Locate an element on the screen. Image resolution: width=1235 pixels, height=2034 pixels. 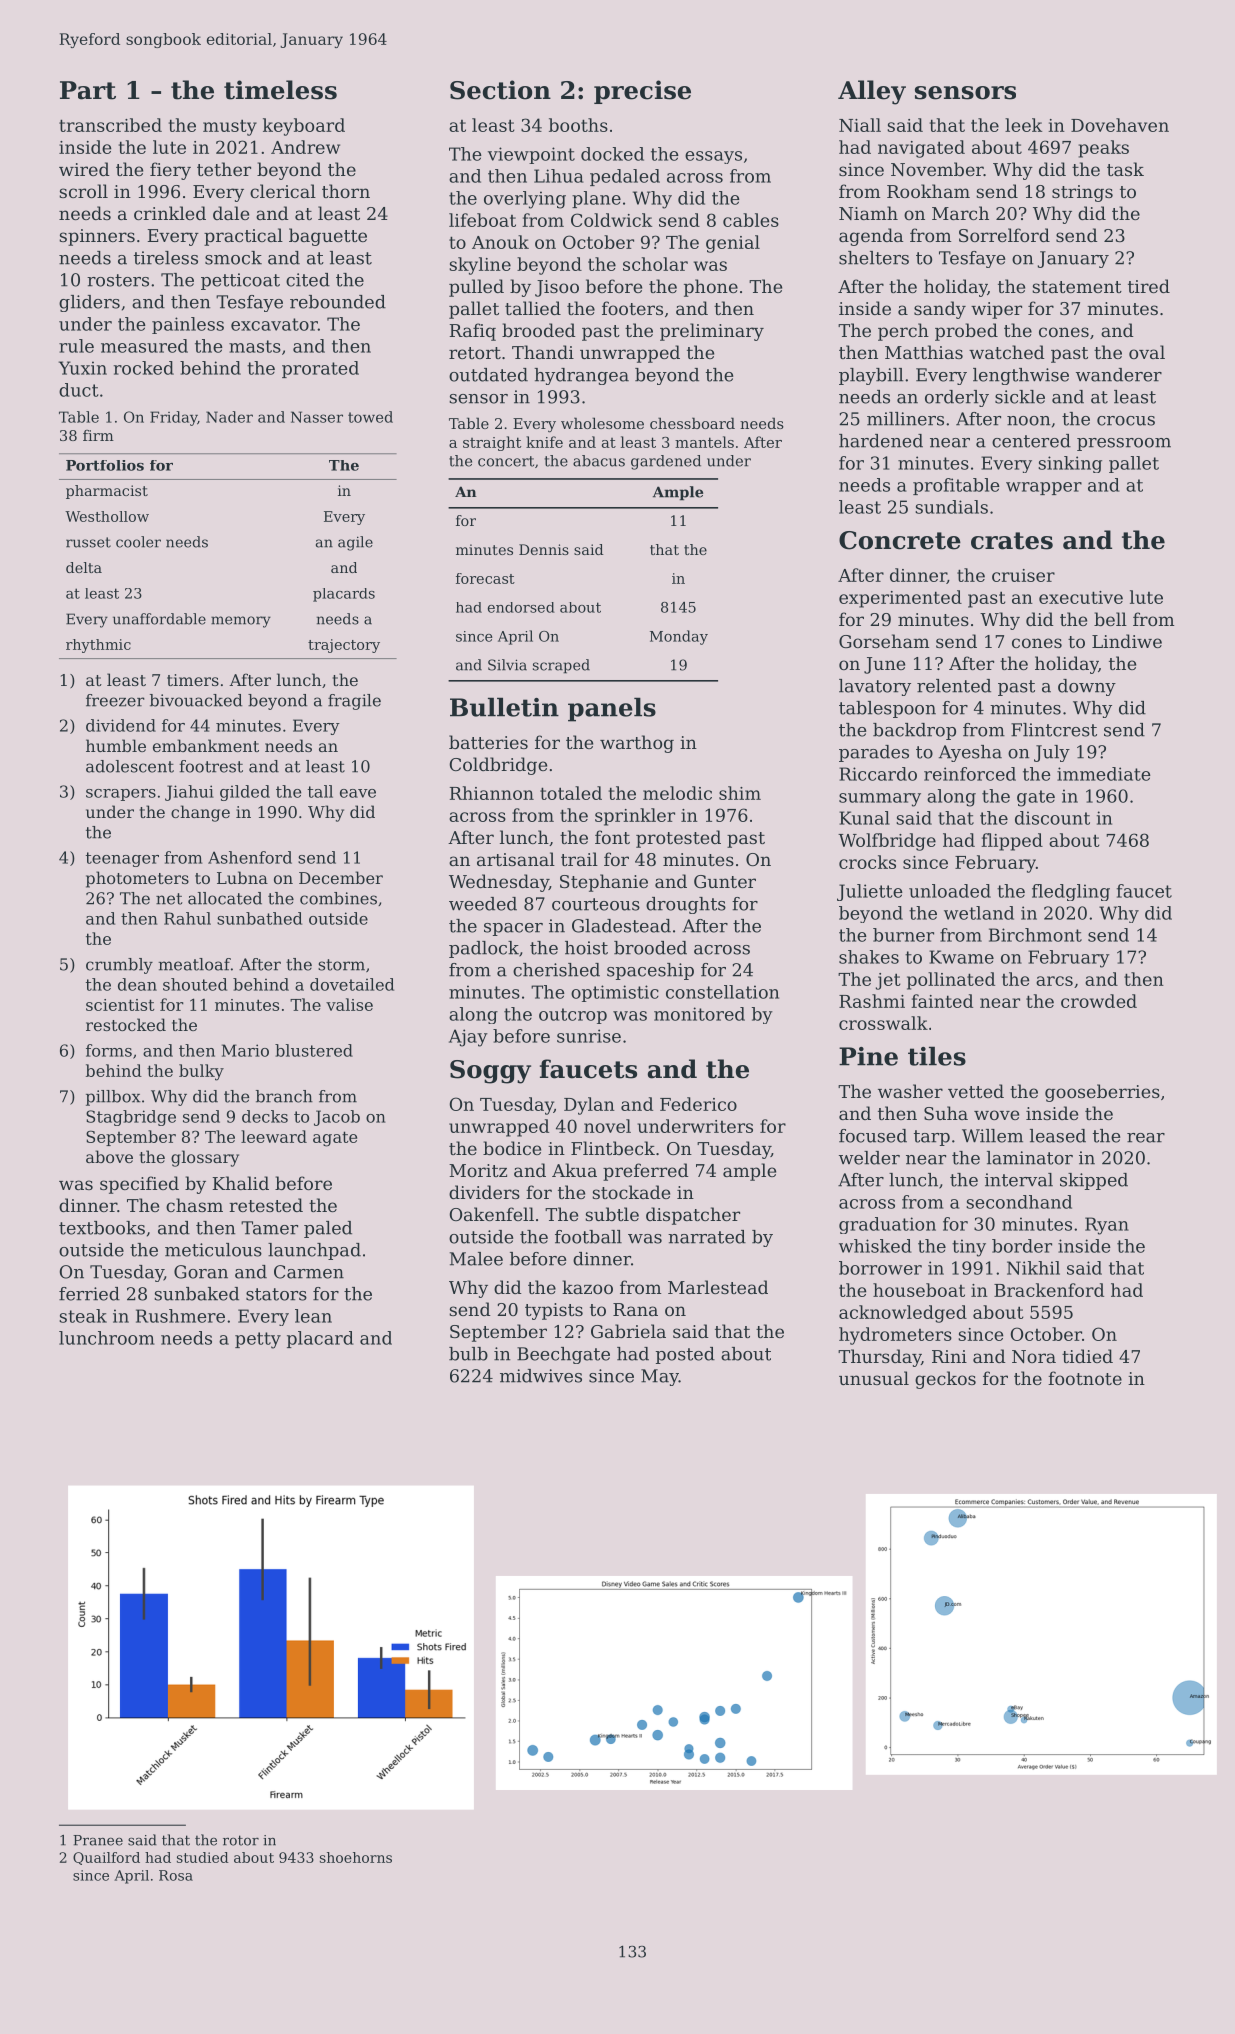
gooseberries is located at coordinates (1102, 1093).
